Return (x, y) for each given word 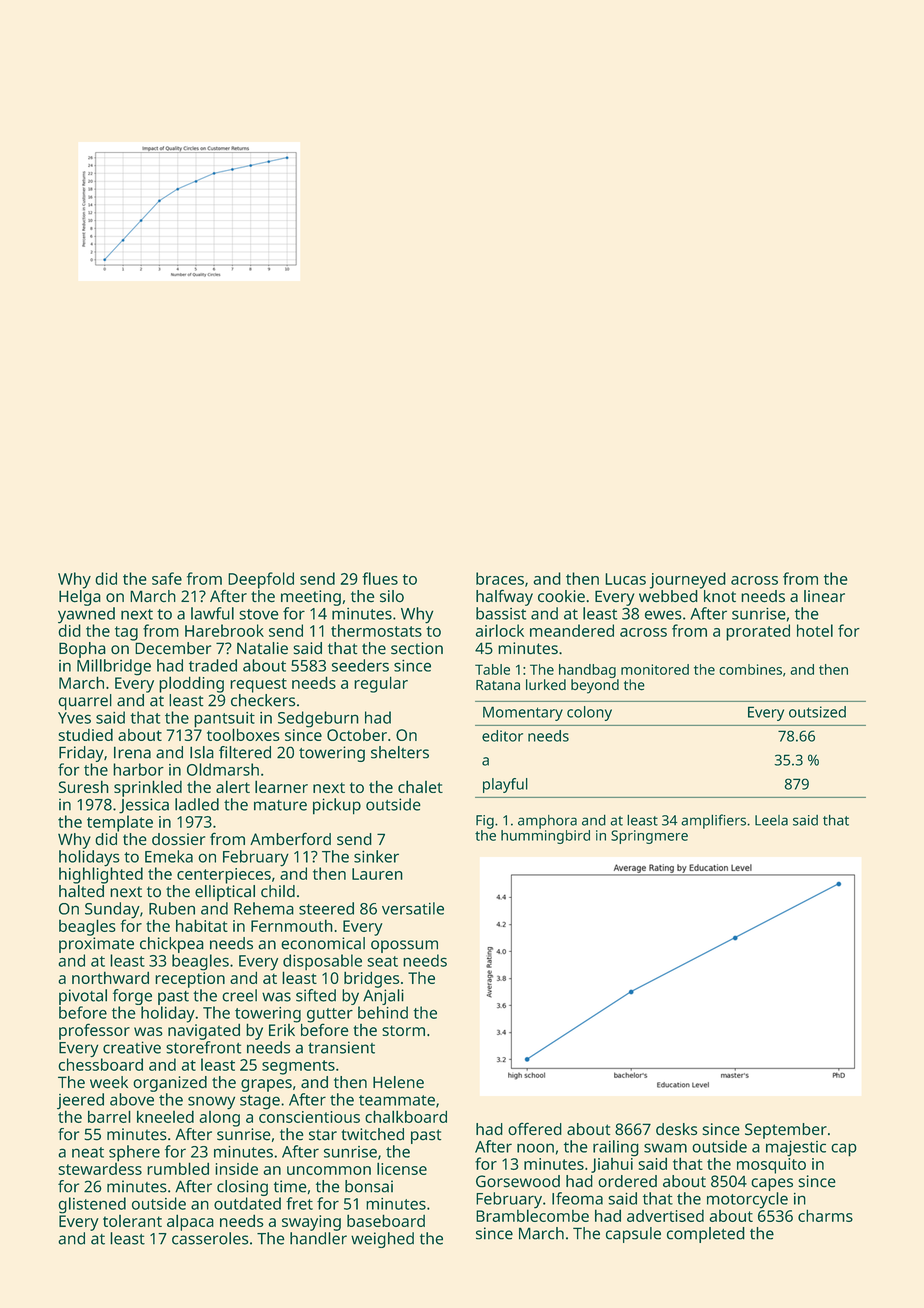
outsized (817, 712)
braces (500, 578)
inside (236, 1169)
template (120, 823)
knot (720, 596)
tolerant (132, 1221)
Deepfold (261, 580)
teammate (397, 1100)
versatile (413, 908)
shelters (400, 752)
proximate (96, 945)
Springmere (649, 837)
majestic (796, 1149)
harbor (138, 769)
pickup (337, 806)
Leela (771, 820)
